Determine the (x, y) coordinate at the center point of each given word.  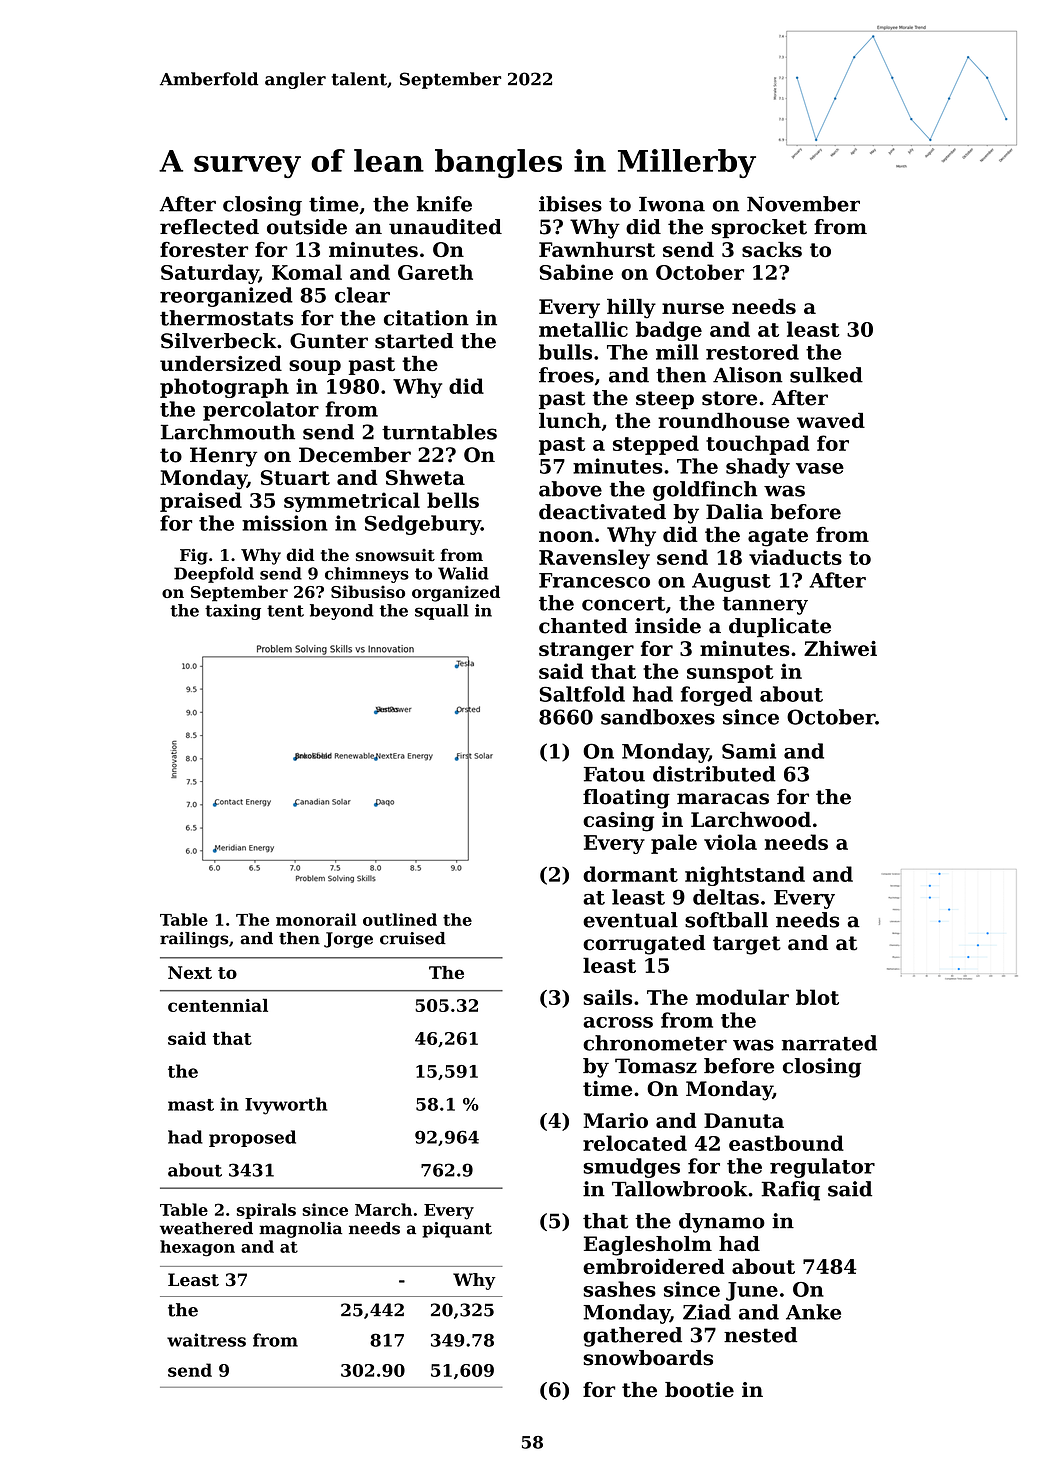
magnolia (300, 1230)
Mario (615, 1120)
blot (817, 997)
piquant (457, 1230)
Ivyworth (286, 1106)
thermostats (226, 318)
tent (285, 611)
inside (668, 626)
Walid (463, 573)
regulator (822, 1168)
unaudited (445, 227)
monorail (316, 919)
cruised (413, 938)
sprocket (759, 228)
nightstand (745, 876)
